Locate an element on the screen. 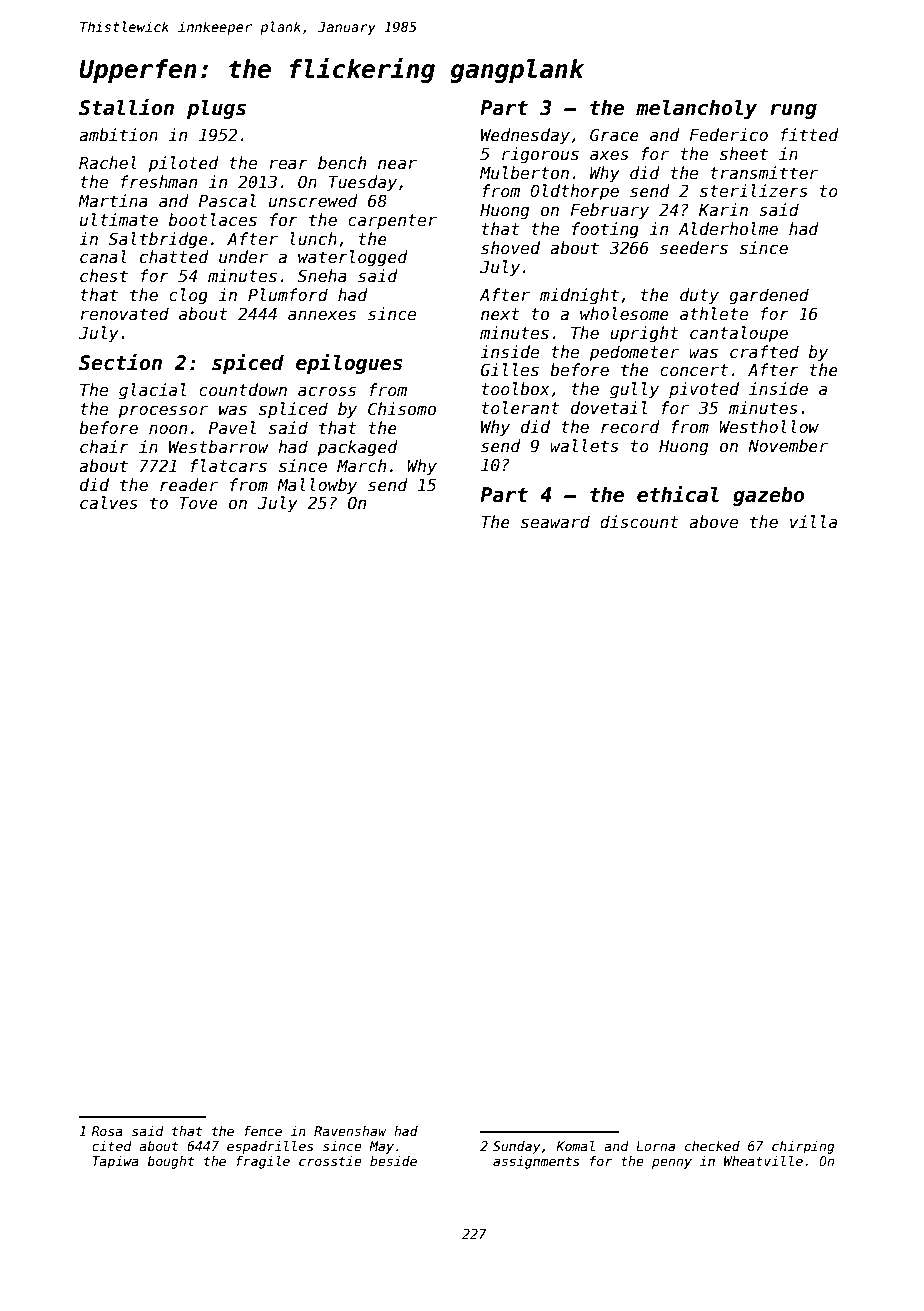 This screenshot has height=1311, width=924. Mallowby is located at coordinates (317, 486).
